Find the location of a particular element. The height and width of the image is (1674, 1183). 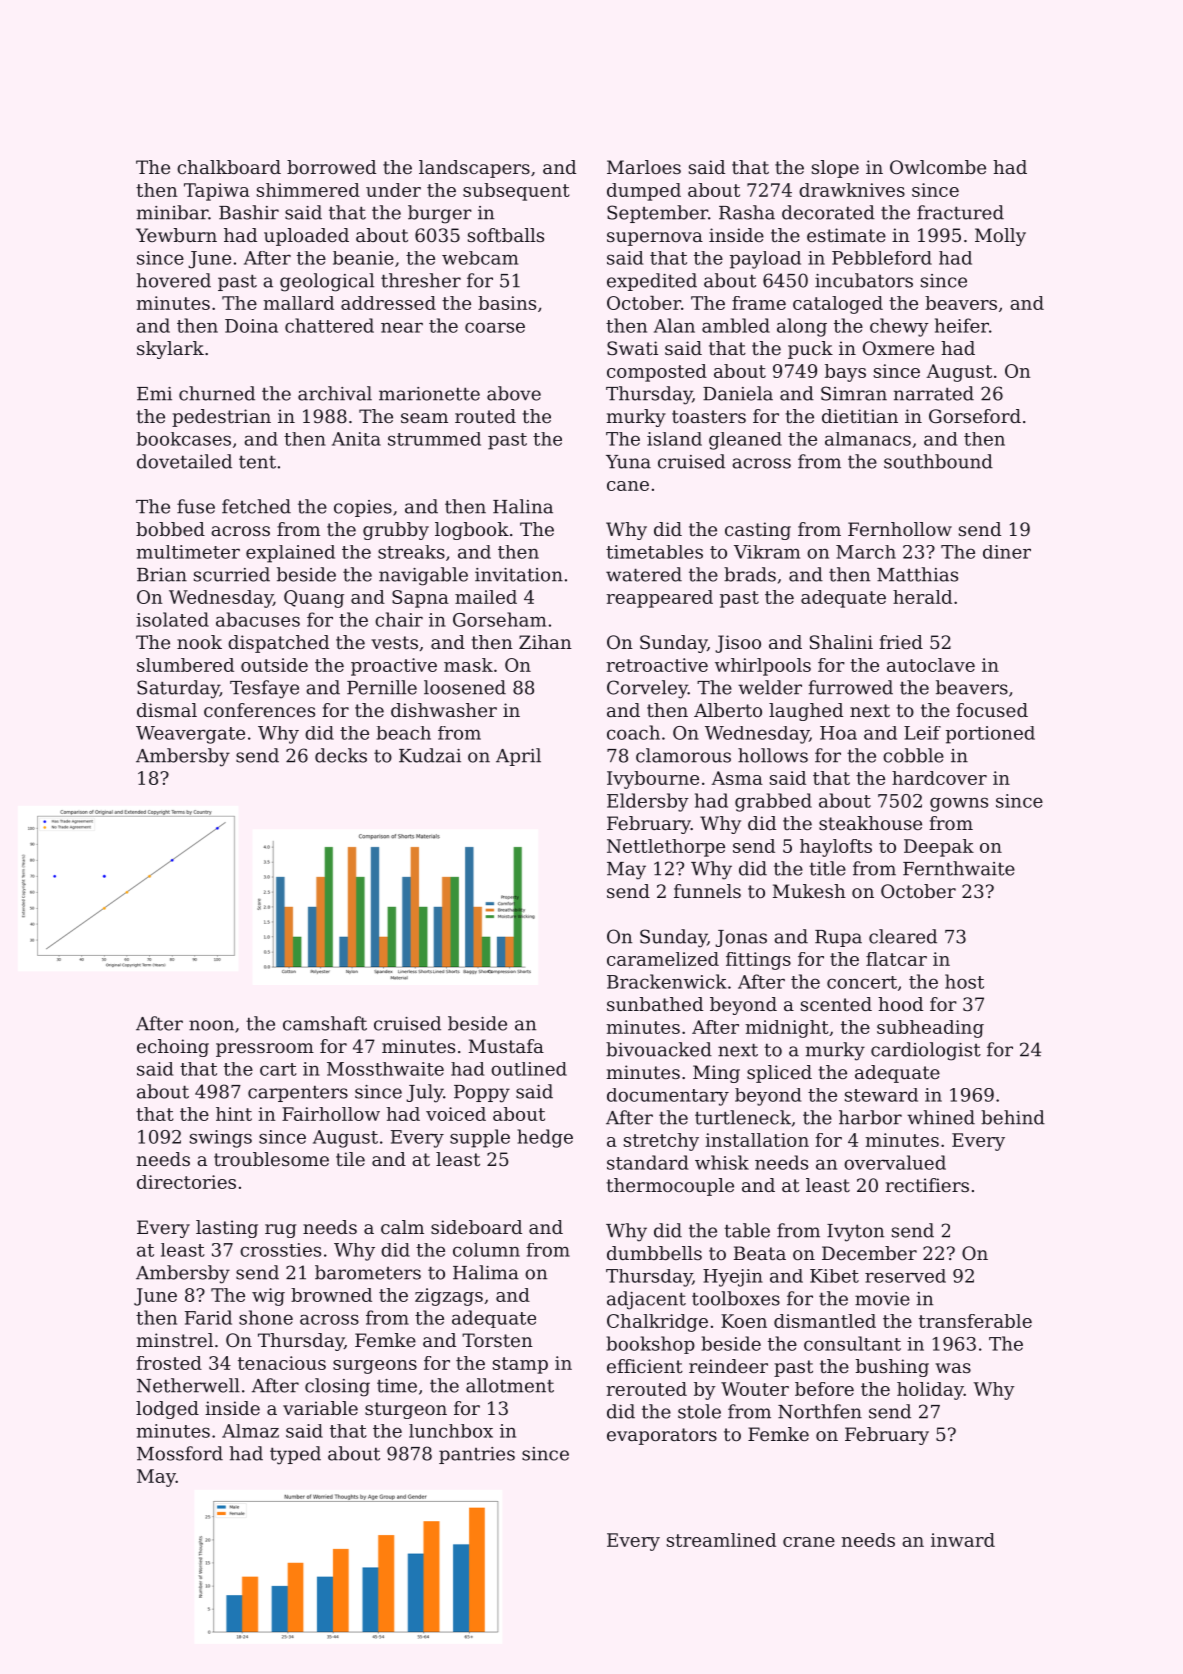

harbor is located at coordinates (870, 1117).
